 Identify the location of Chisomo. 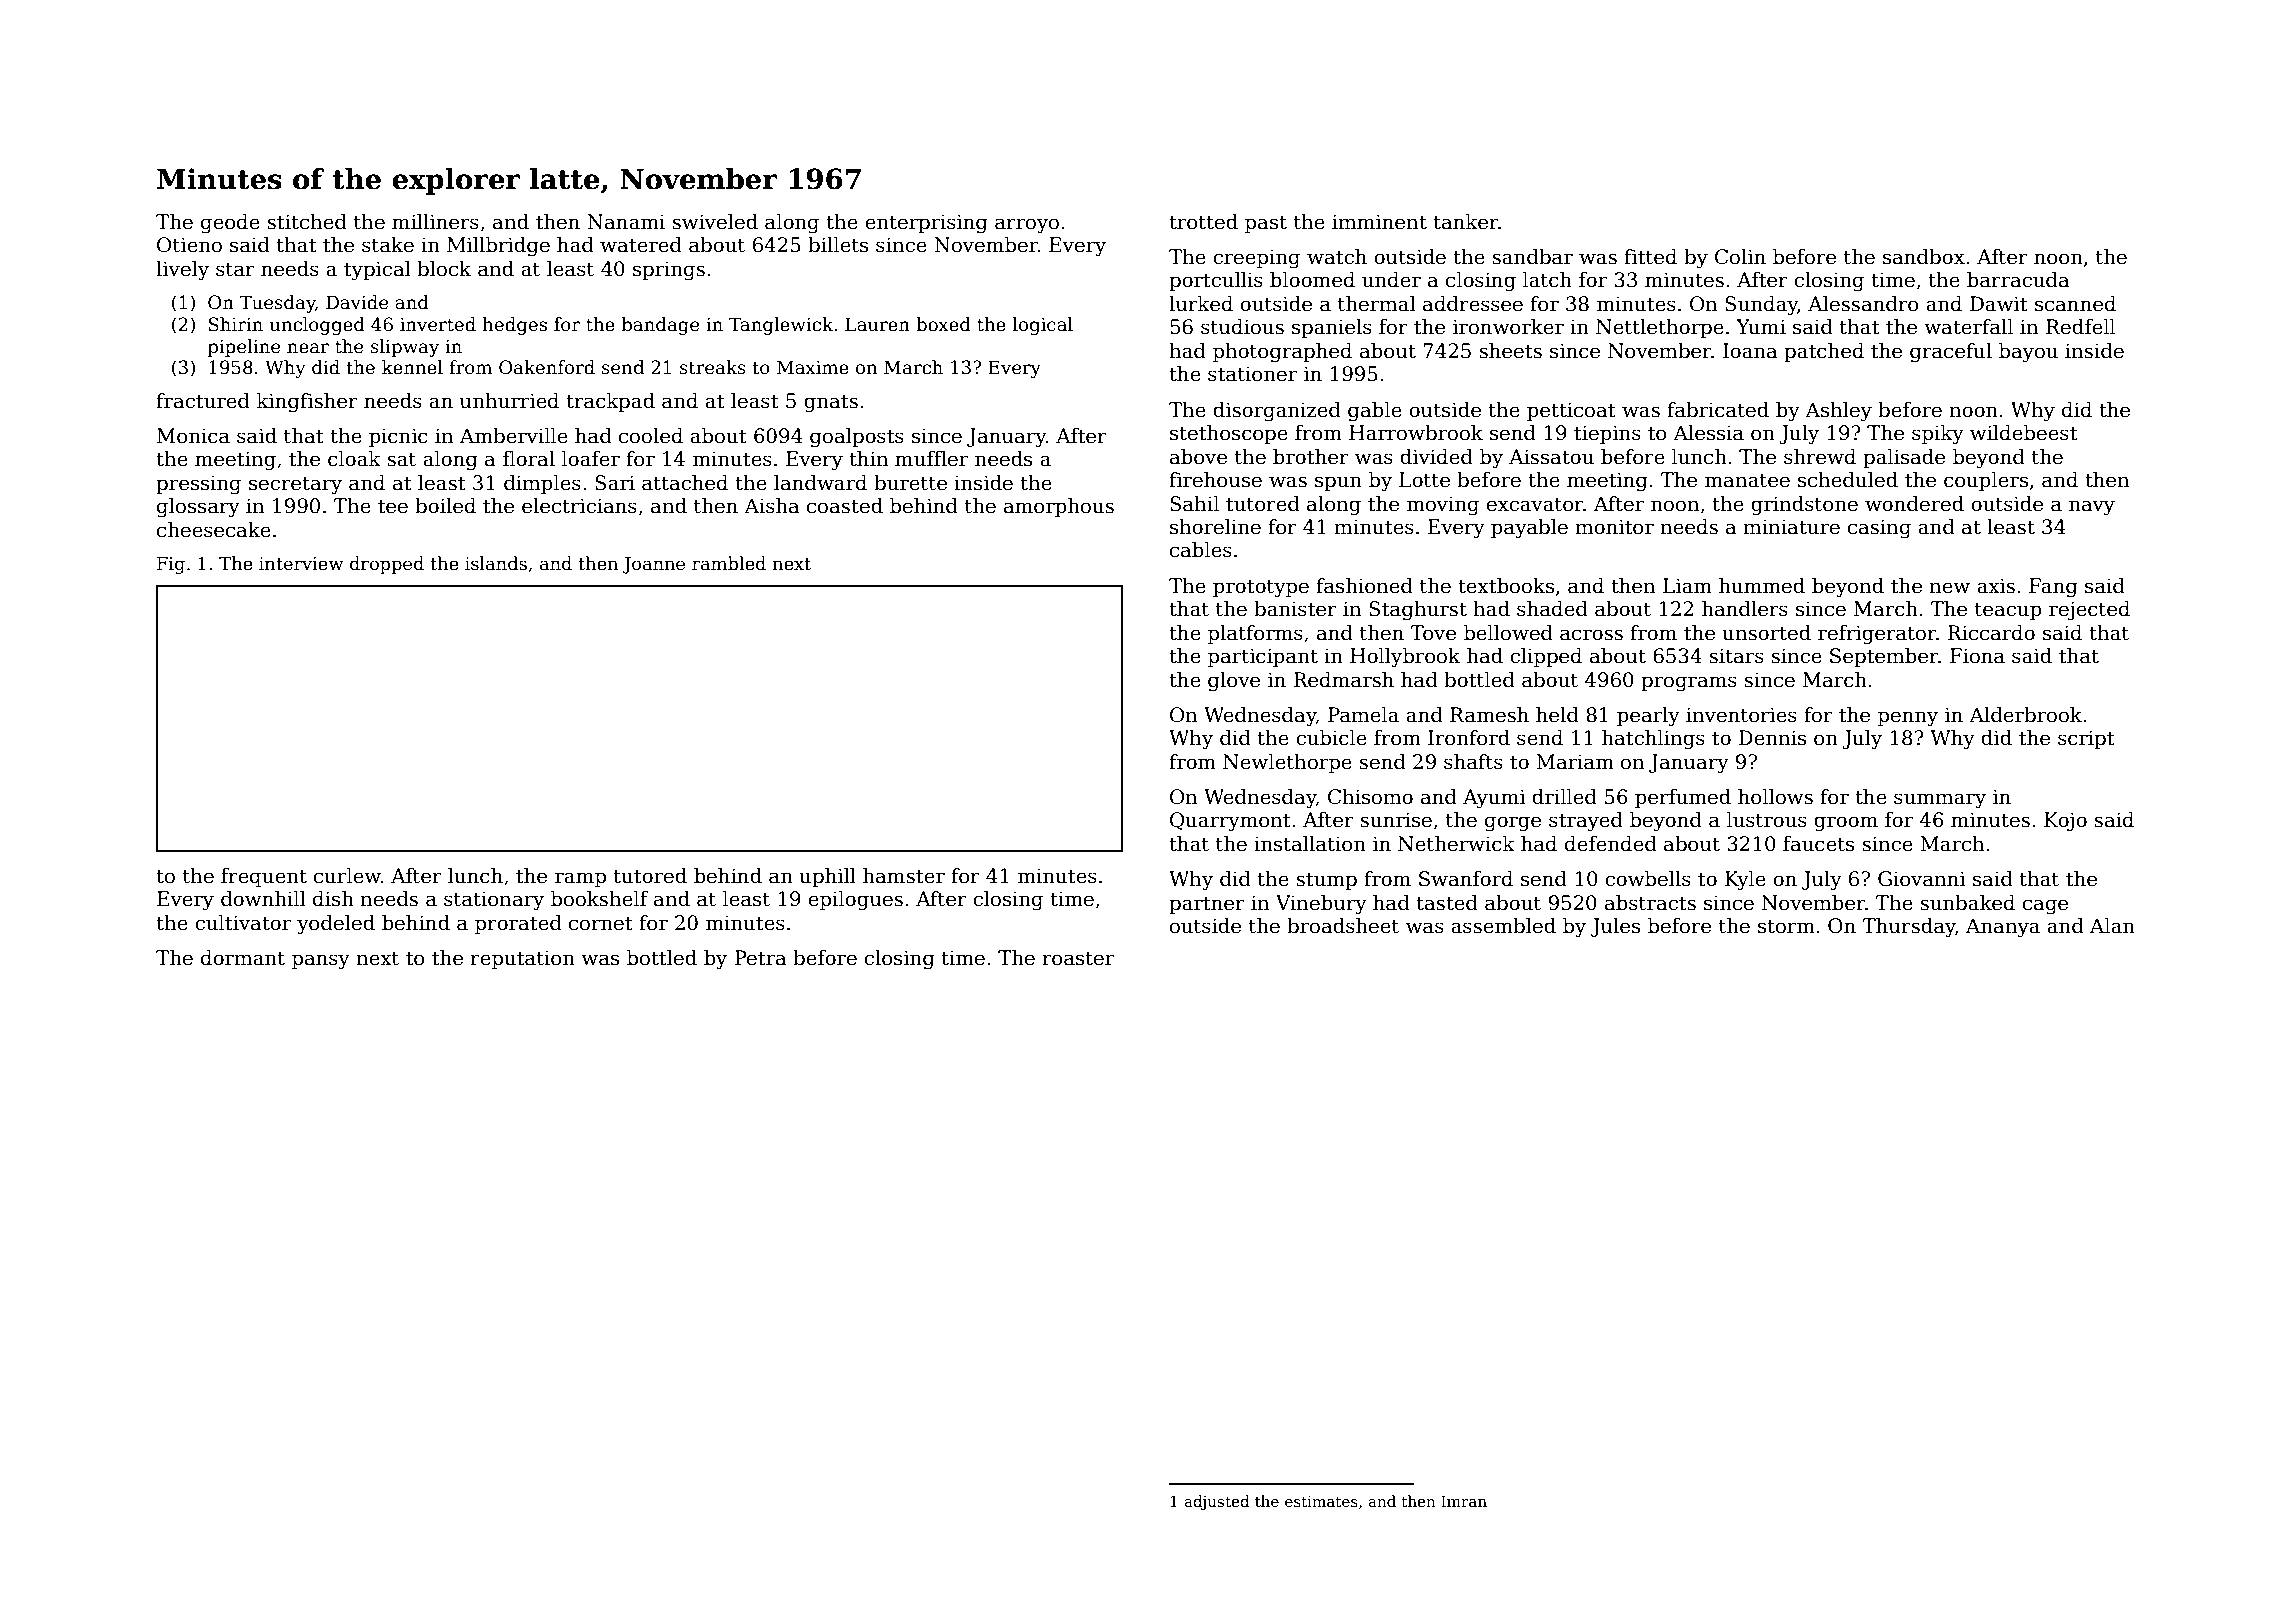
(1370, 797).
